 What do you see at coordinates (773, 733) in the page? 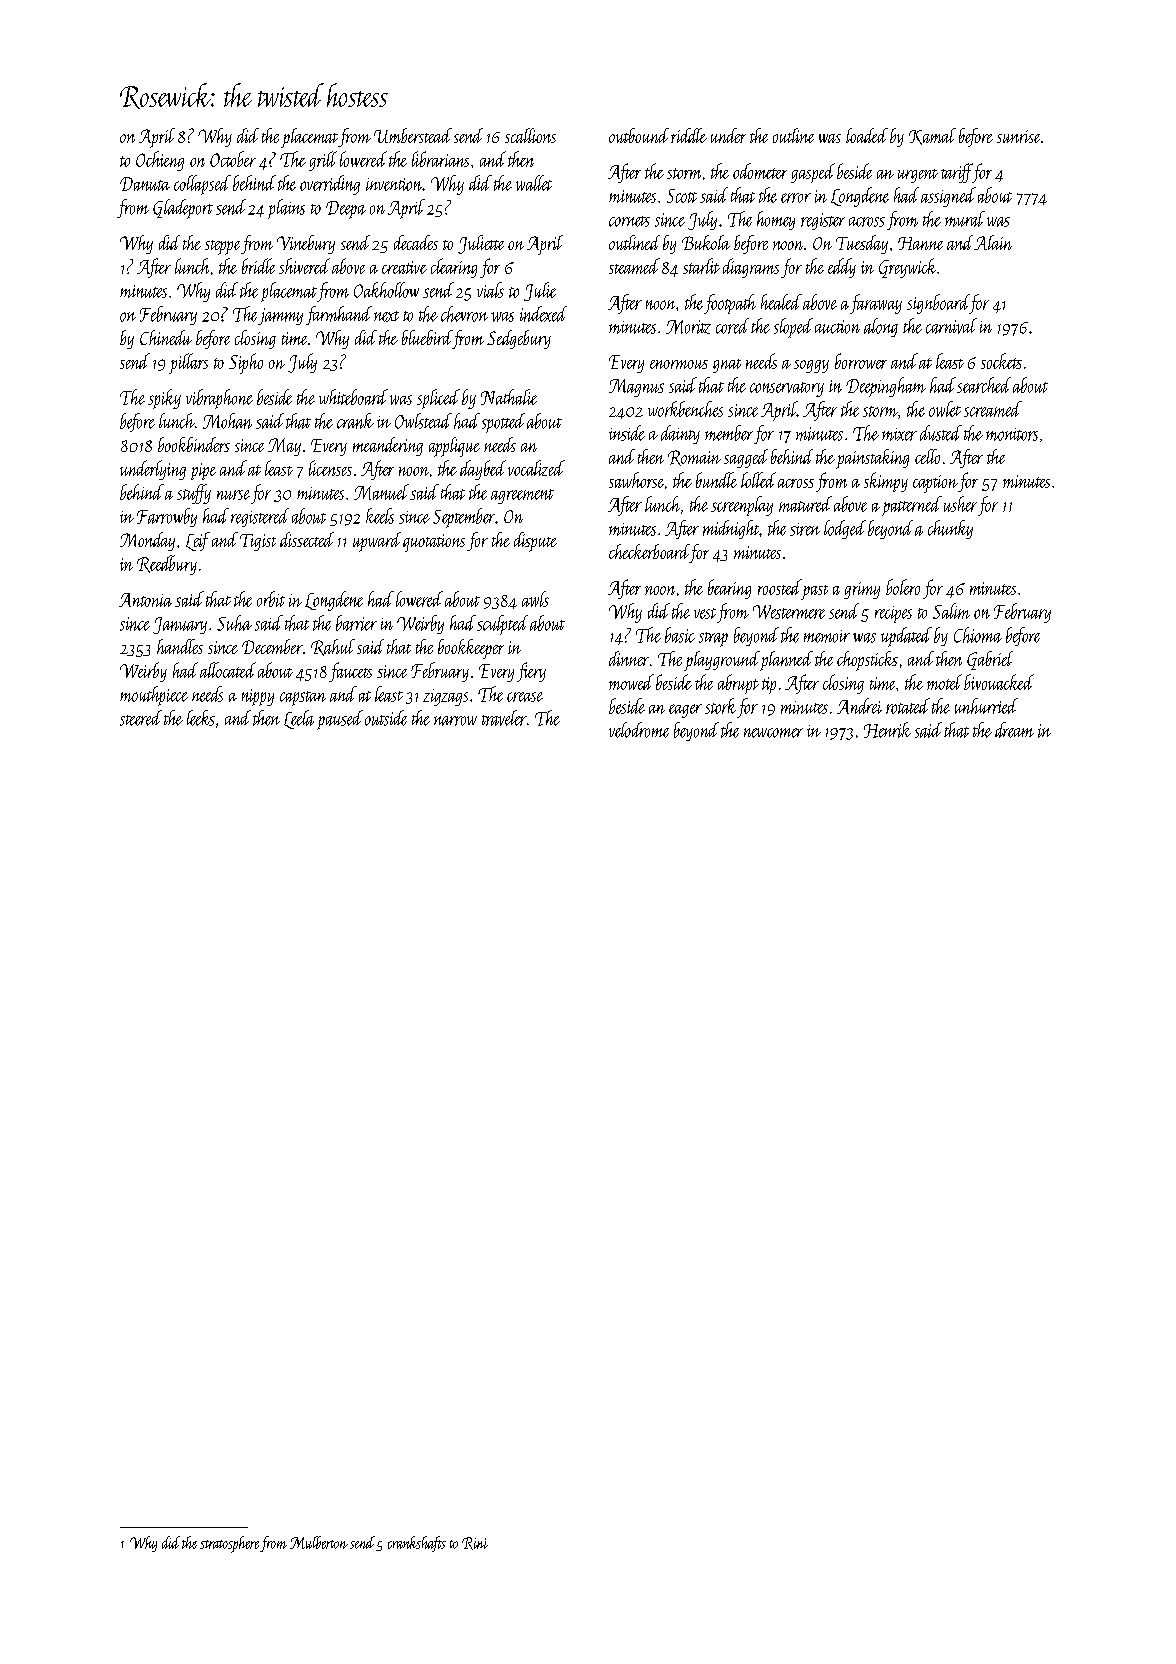
I see `newcomer` at bounding box center [773, 733].
